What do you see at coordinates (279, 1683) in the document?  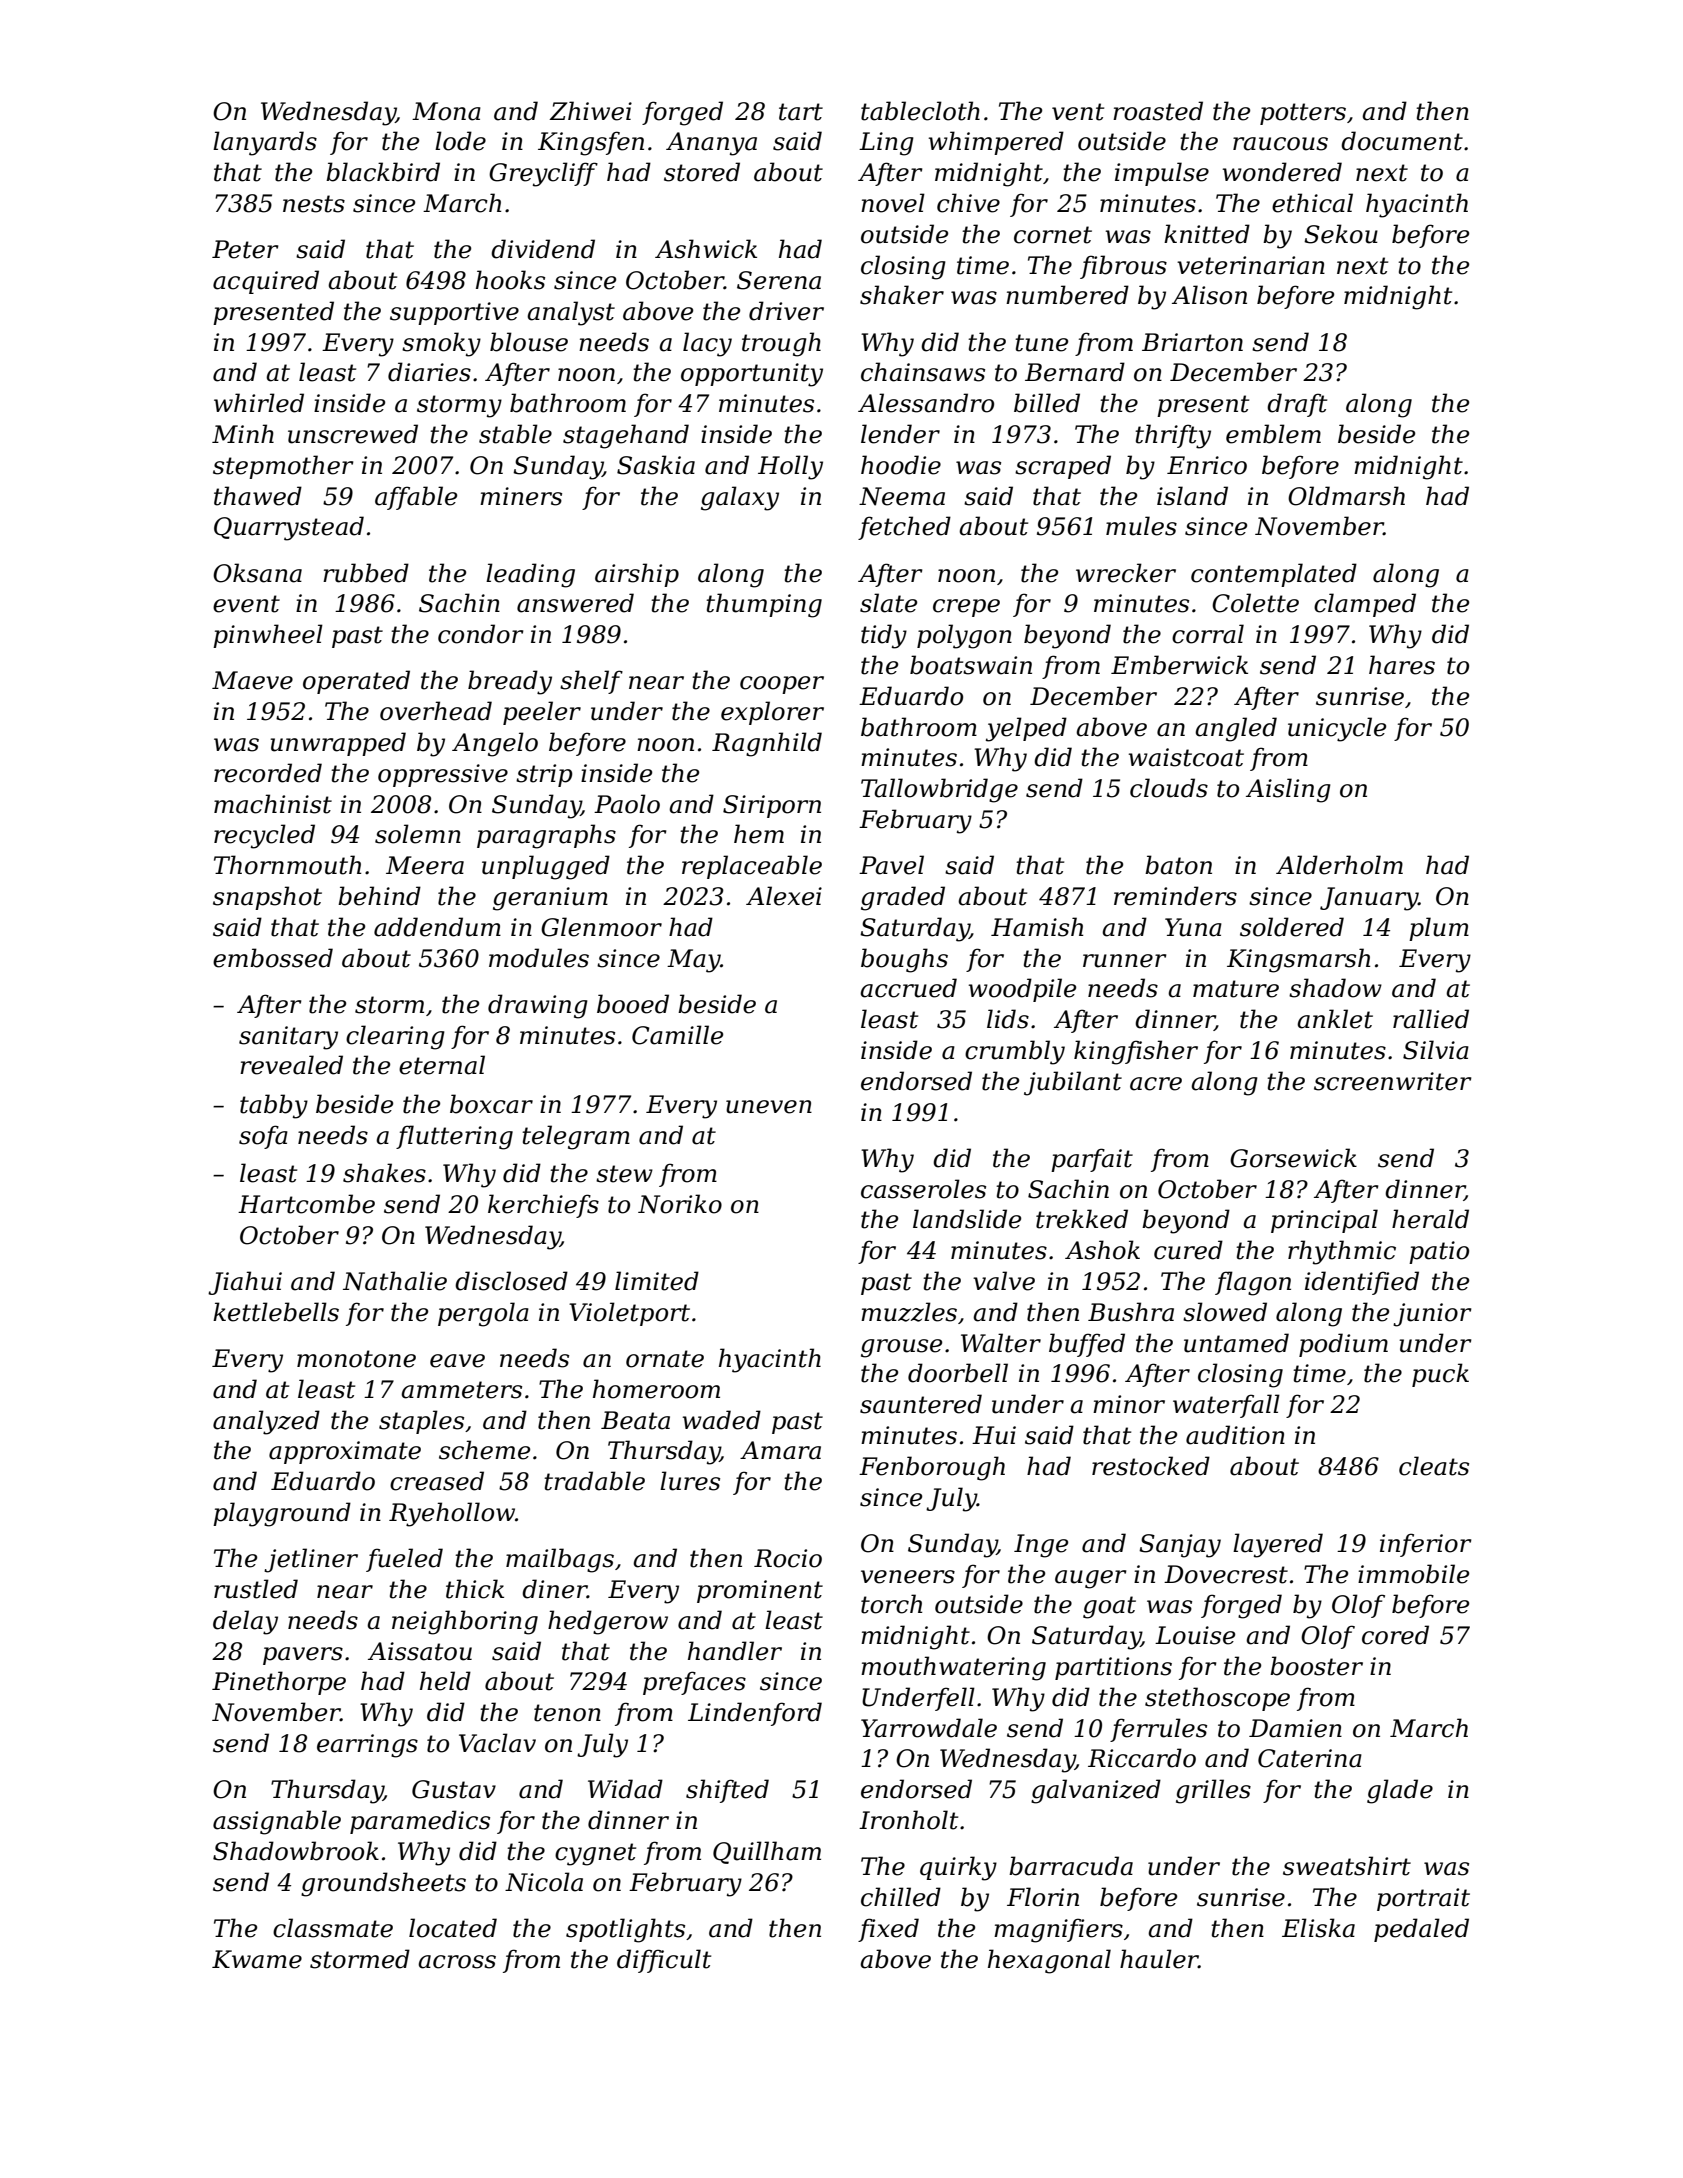 I see `Pinethorpe` at bounding box center [279, 1683].
